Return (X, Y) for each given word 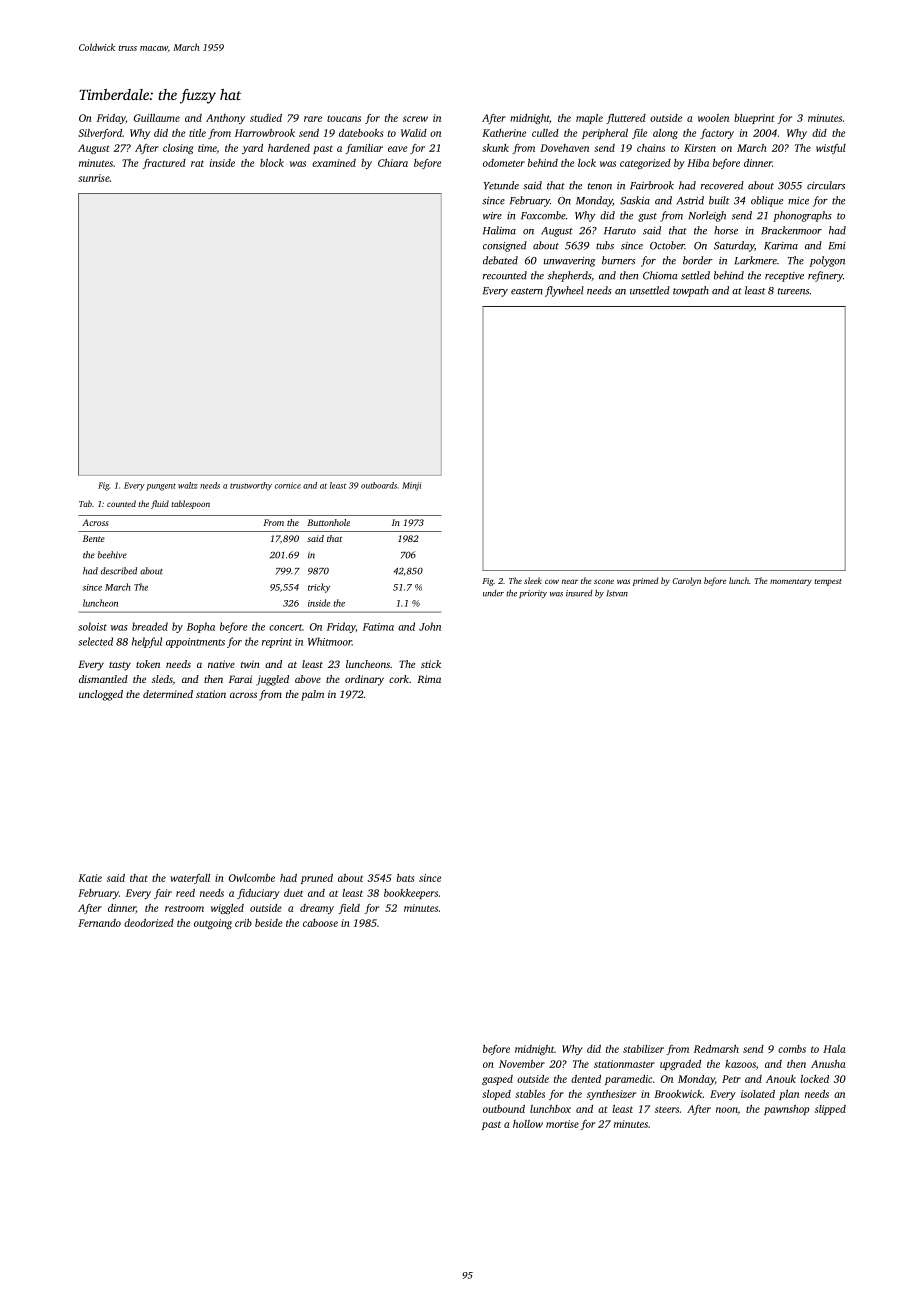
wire (492, 216)
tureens (793, 291)
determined (168, 694)
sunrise (94, 178)
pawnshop (786, 1110)
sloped (496, 1095)
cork (399, 679)
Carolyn (686, 581)
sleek (533, 580)
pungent (161, 487)
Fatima (378, 627)
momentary (791, 582)
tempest (828, 582)
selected (95, 641)
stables (530, 1094)
